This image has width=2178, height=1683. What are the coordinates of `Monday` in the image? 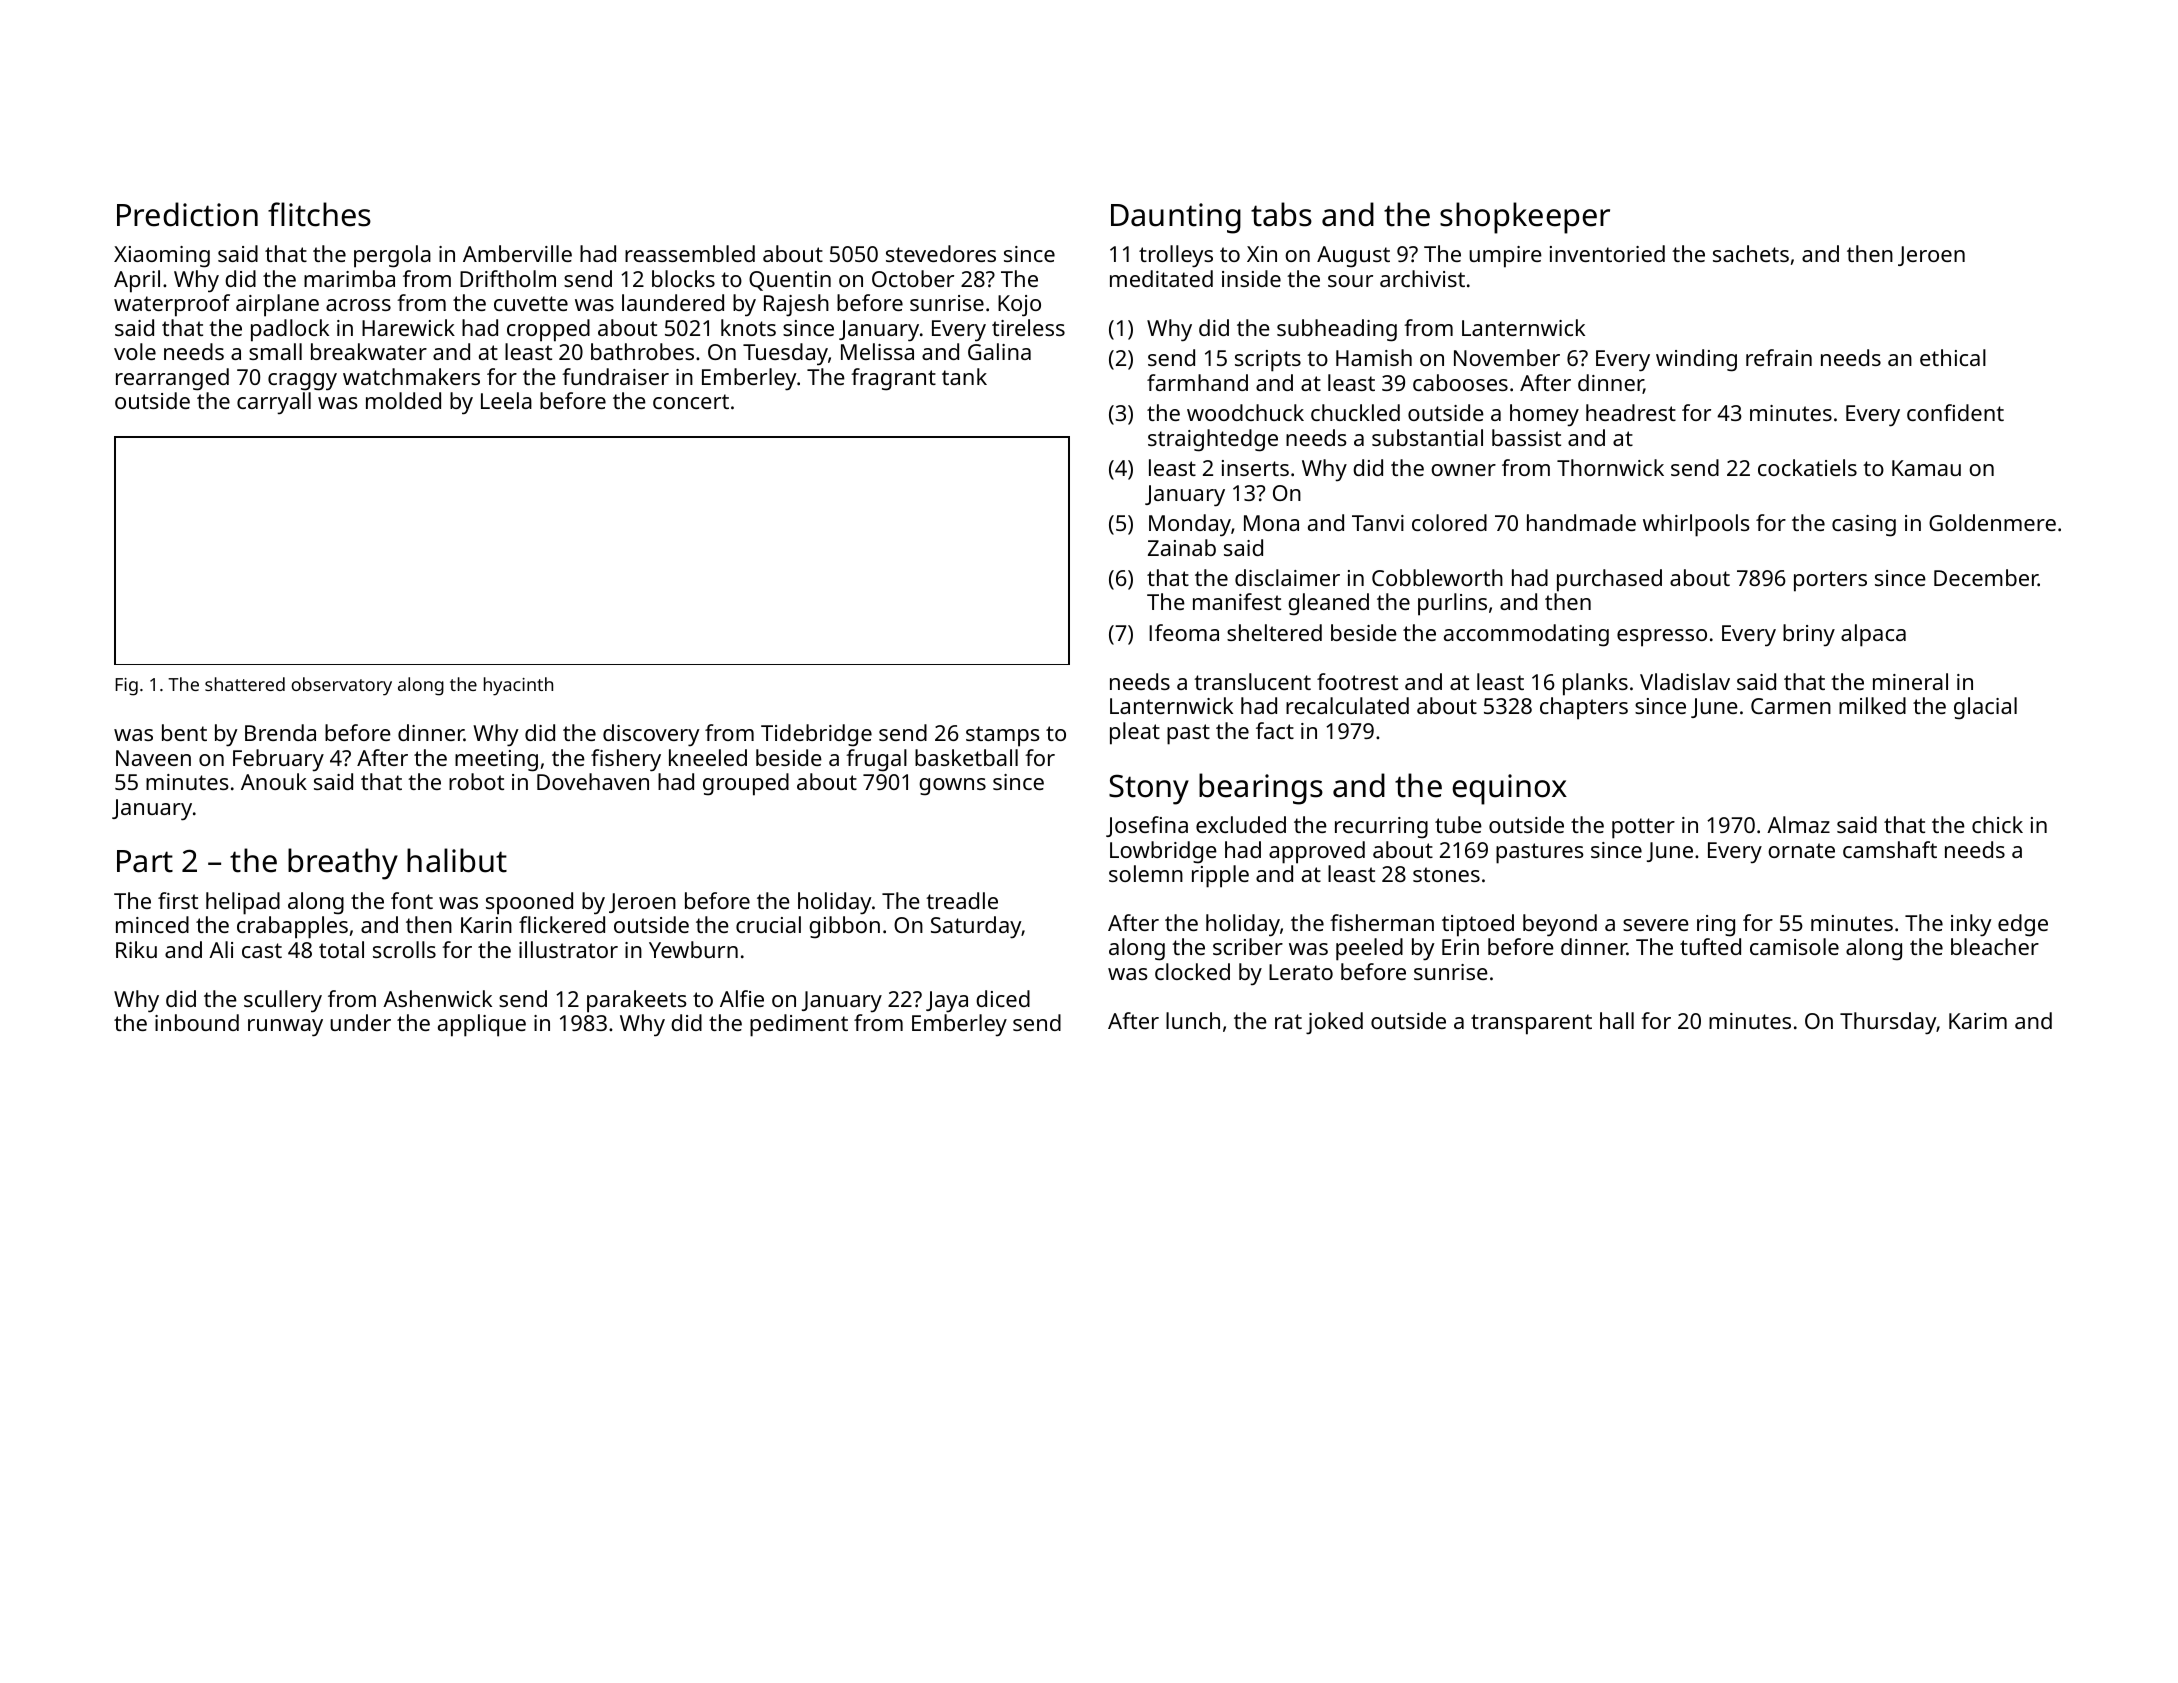 It's located at (1190, 525).
